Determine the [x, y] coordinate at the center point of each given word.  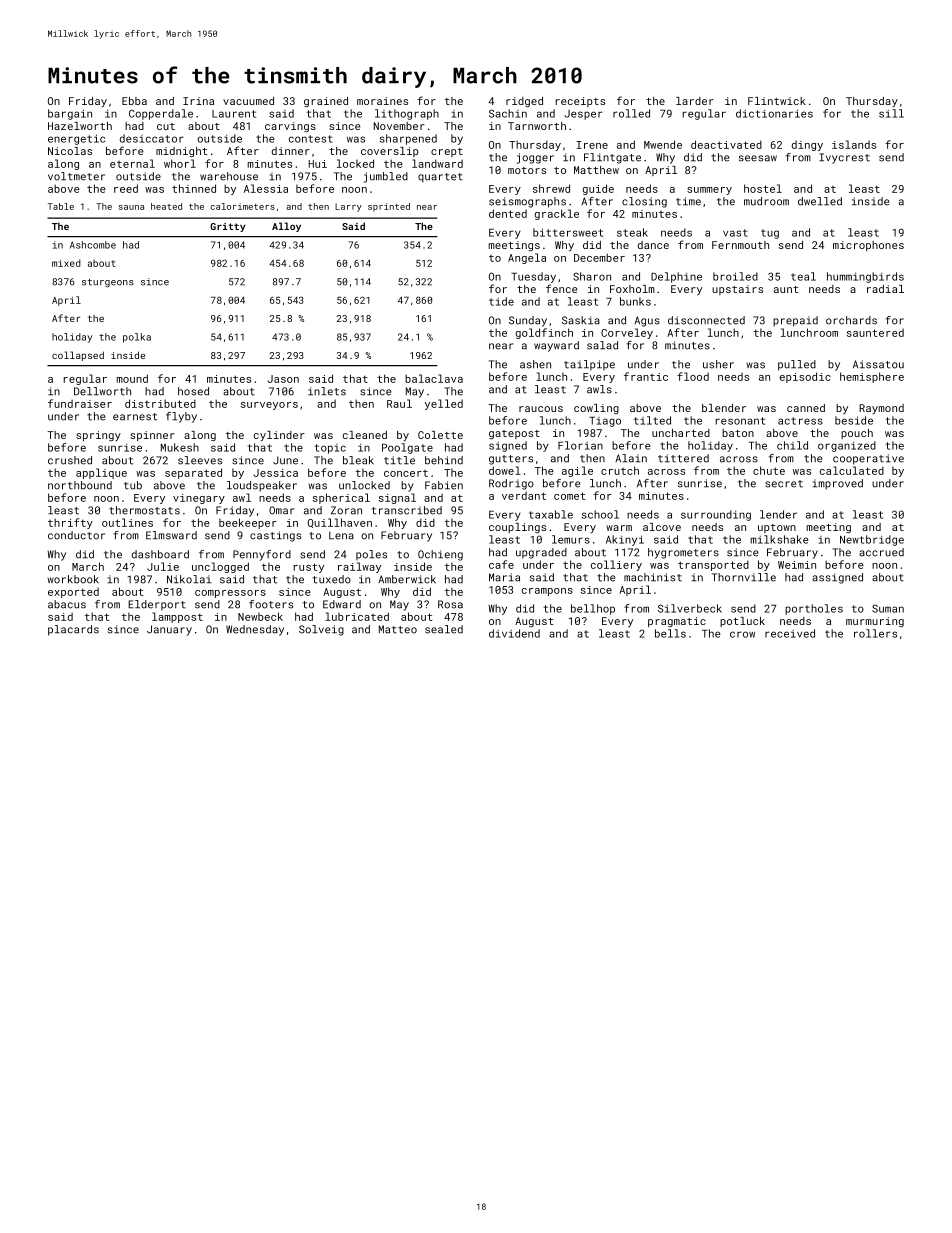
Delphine [676, 277]
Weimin [797, 565]
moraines [382, 101]
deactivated [726, 144]
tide [501, 301]
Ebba [134, 101]
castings [275, 536]
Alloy [286, 227]
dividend [514, 633]
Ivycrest [844, 158]
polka [137, 338]
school [600, 514]
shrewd [551, 188]
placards [73, 630]
